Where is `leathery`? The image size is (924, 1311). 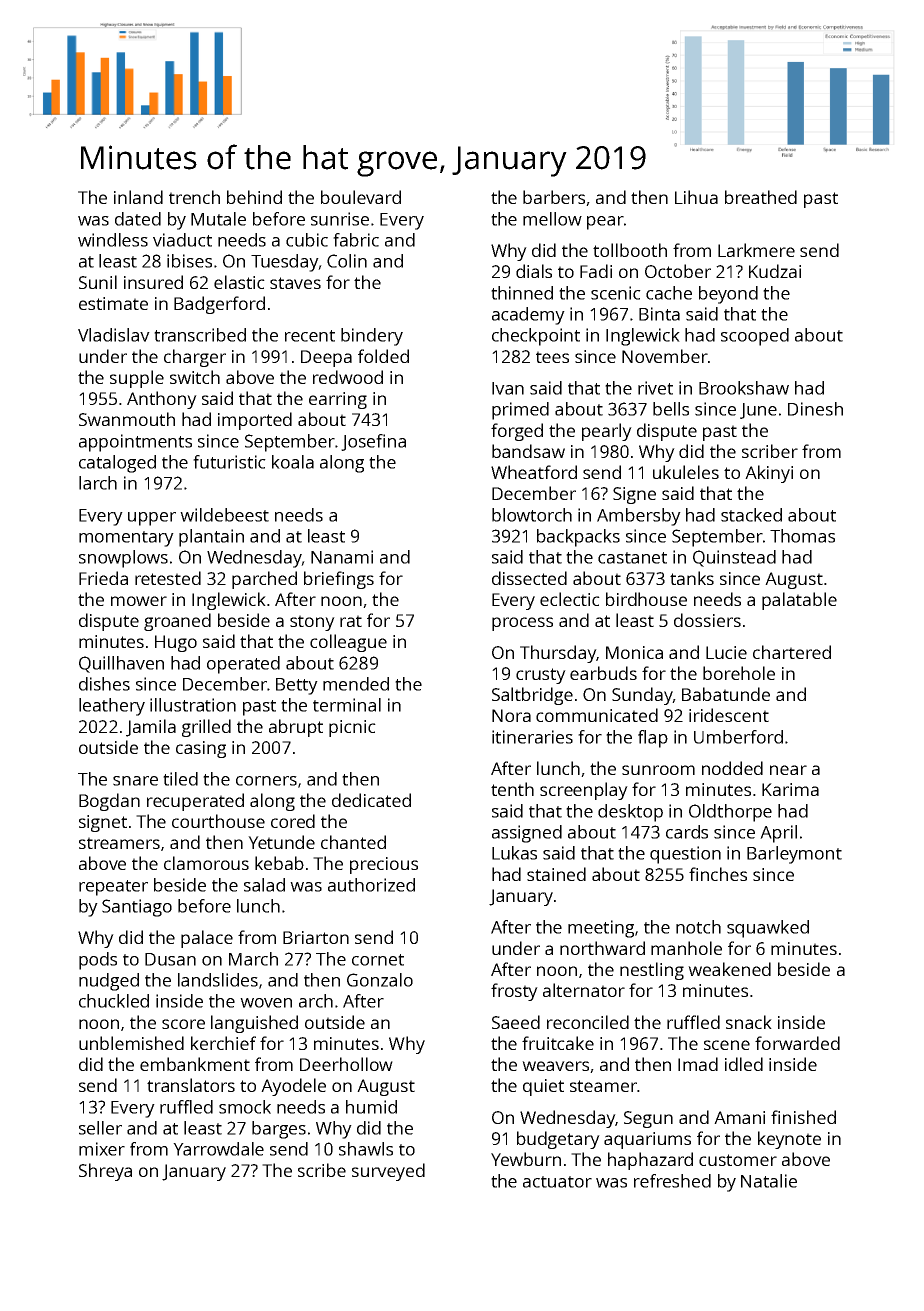 leathery is located at coordinates (112, 707).
